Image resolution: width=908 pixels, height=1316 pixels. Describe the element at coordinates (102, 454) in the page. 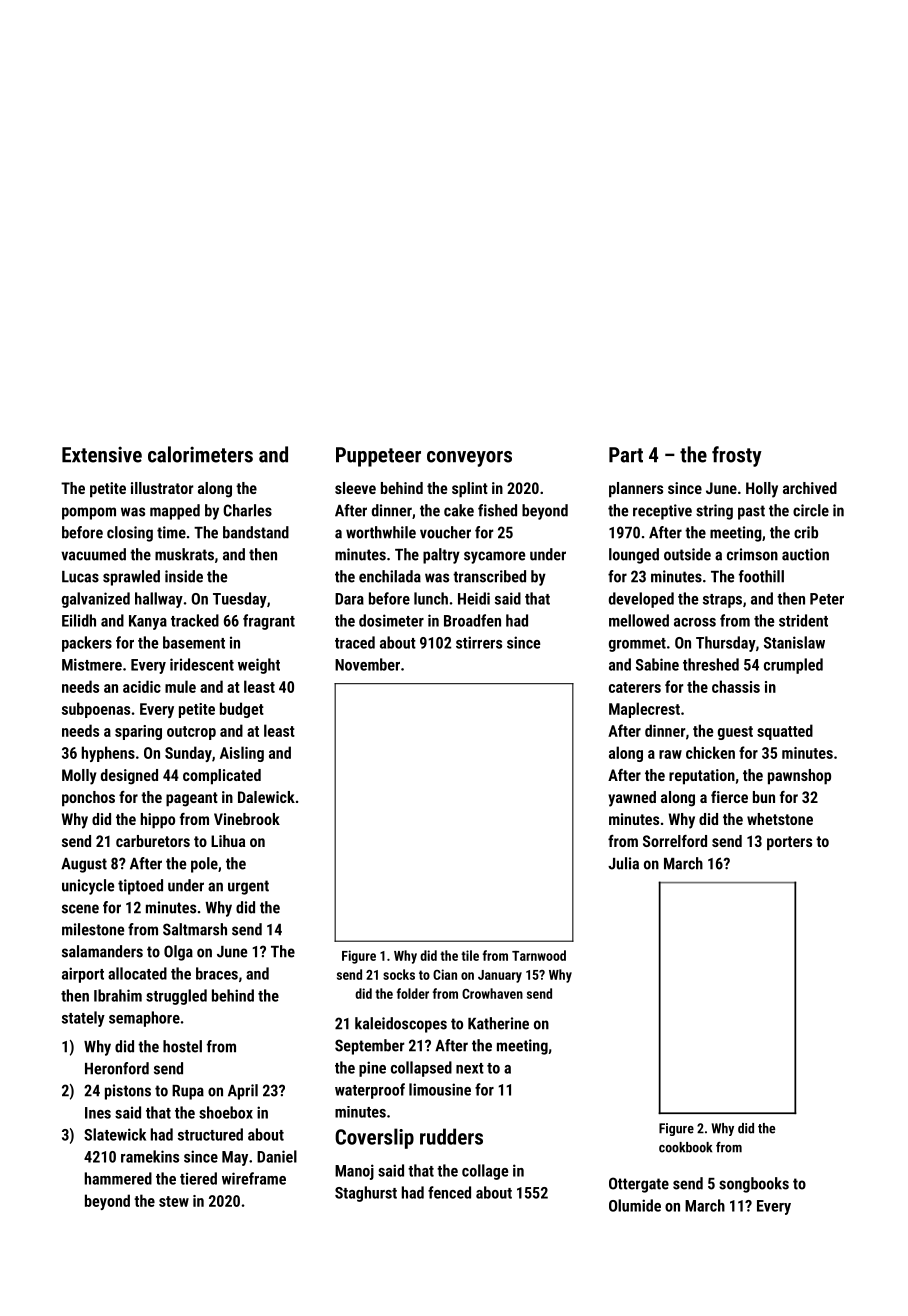

I see `Extensive` at that location.
